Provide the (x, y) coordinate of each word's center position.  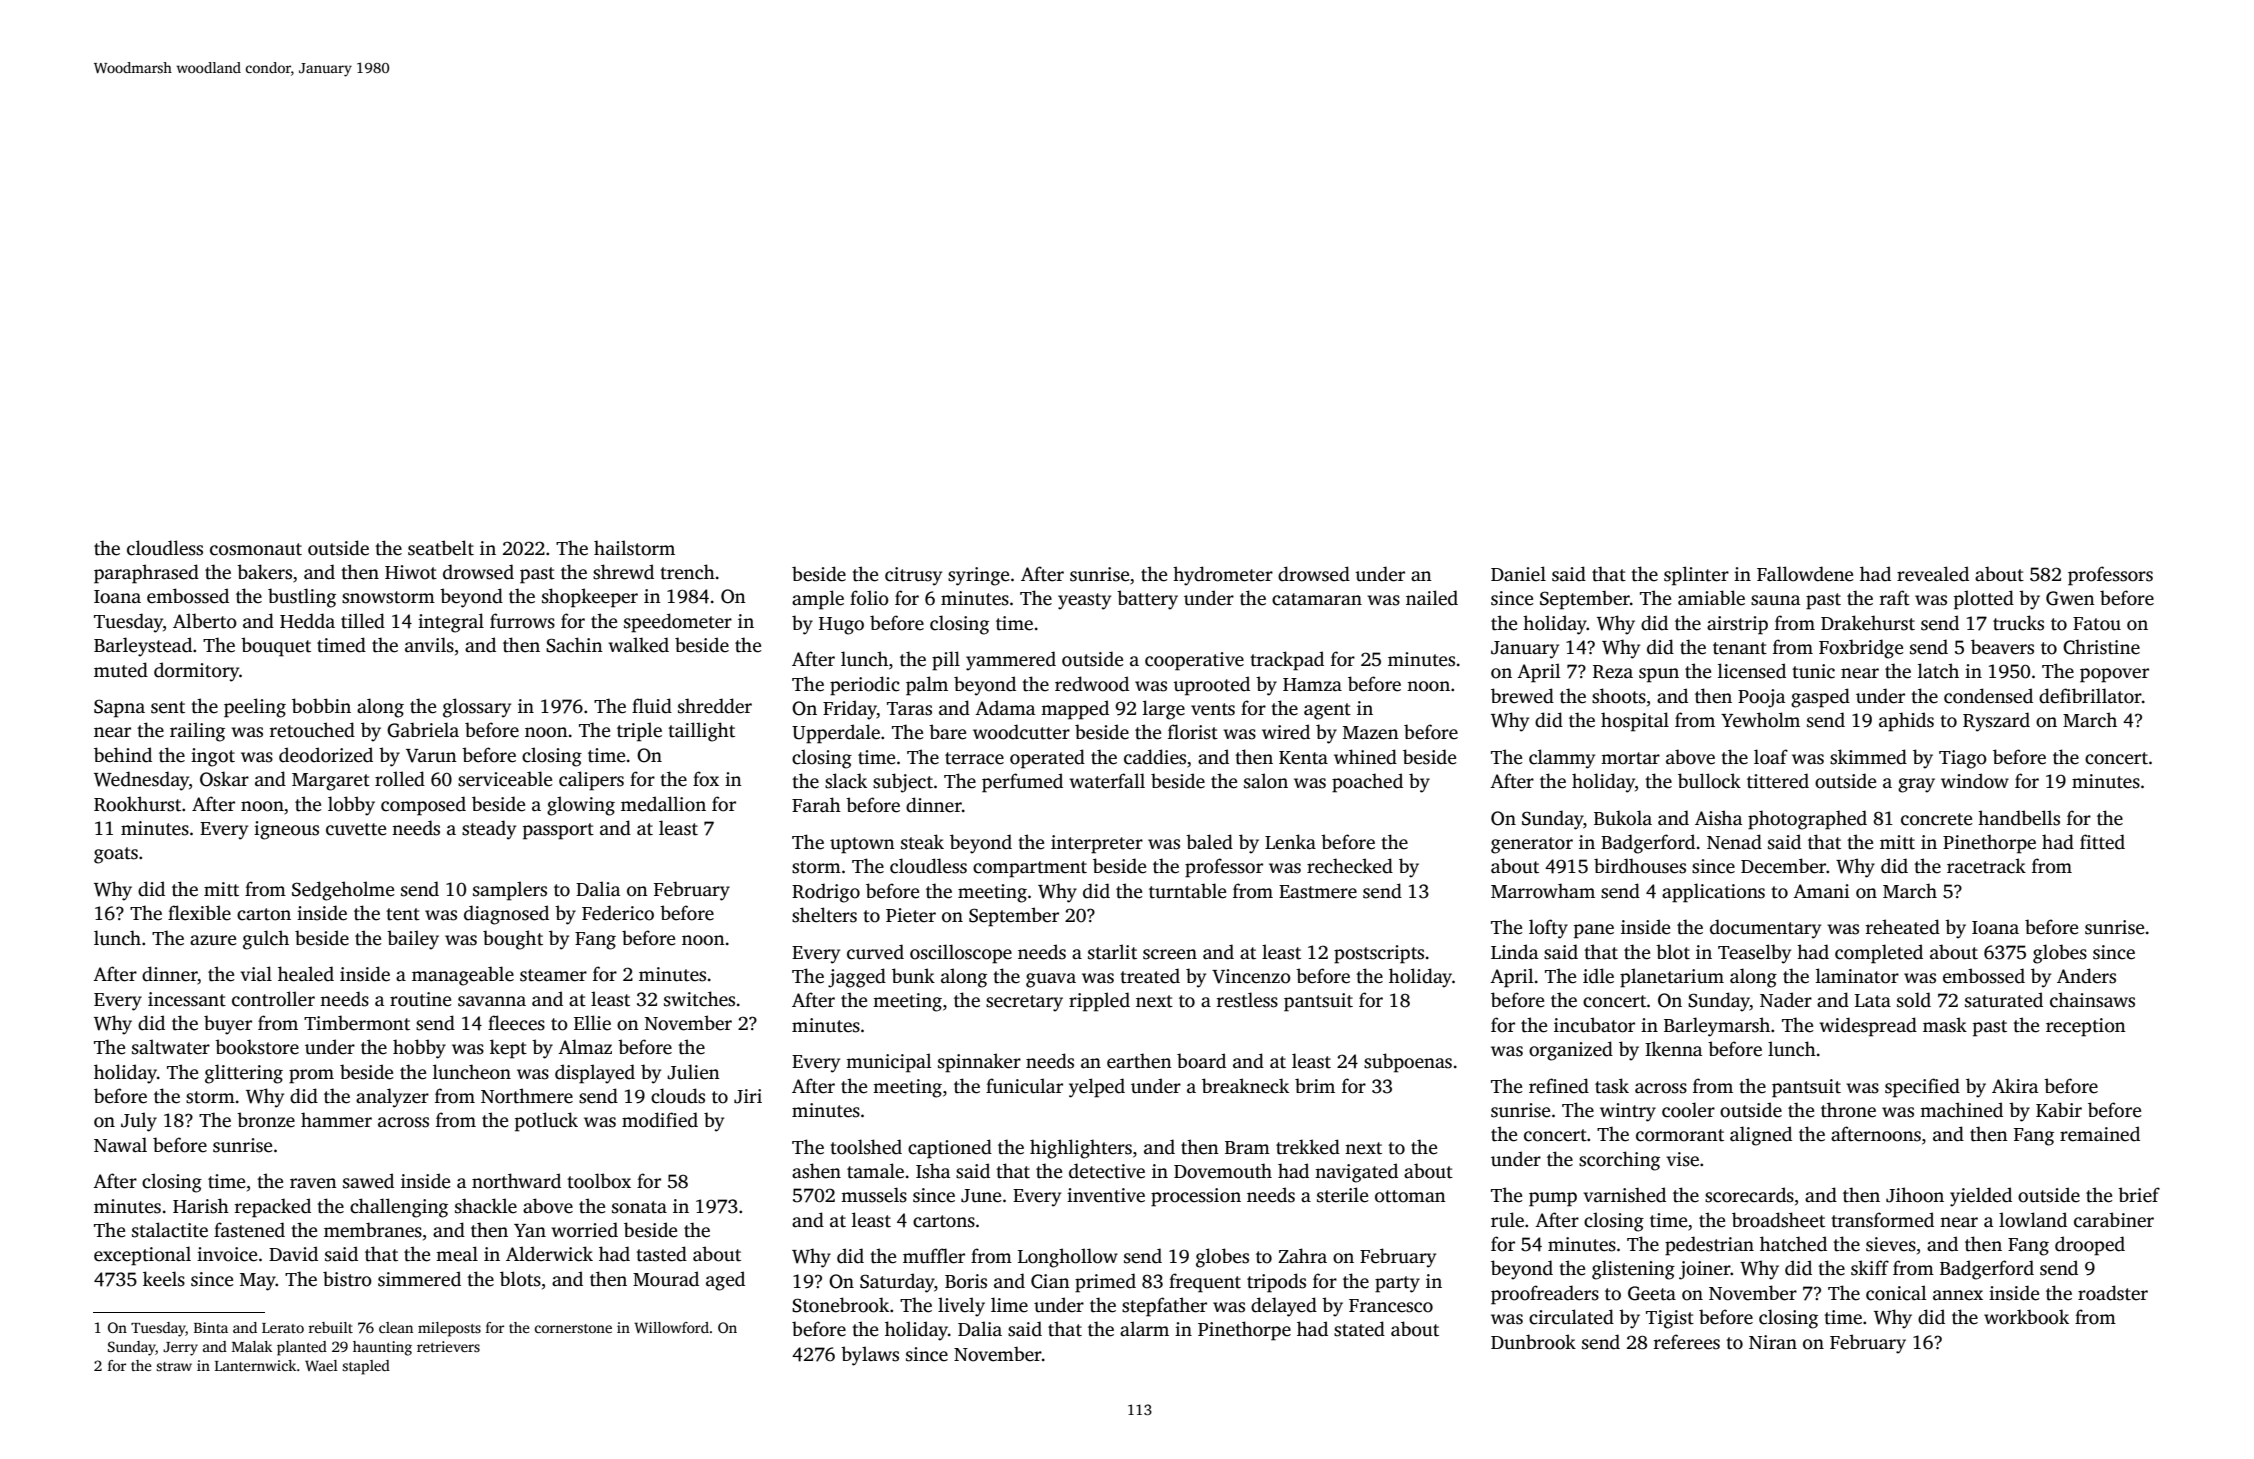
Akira (2015, 1085)
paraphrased (146, 574)
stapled (366, 1367)
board (1201, 1061)
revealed (1933, 574)
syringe (978, 576)
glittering (244, 1074)
